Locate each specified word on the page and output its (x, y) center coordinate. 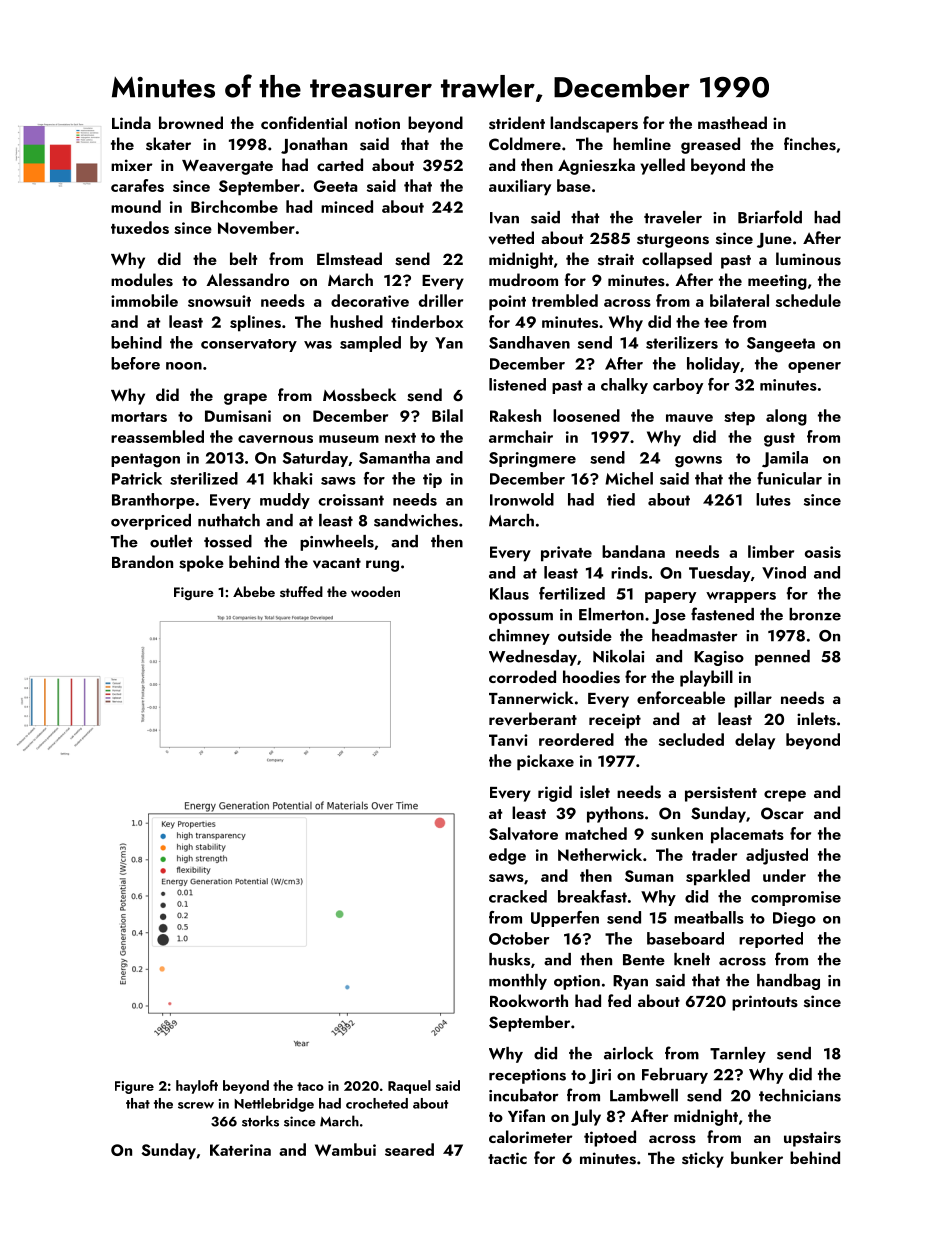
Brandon (142, 561)
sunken (677, 833)
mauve (689, 418)
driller (441, 300)
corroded (522, 676)
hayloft (197, 1087)
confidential (304, 122)
